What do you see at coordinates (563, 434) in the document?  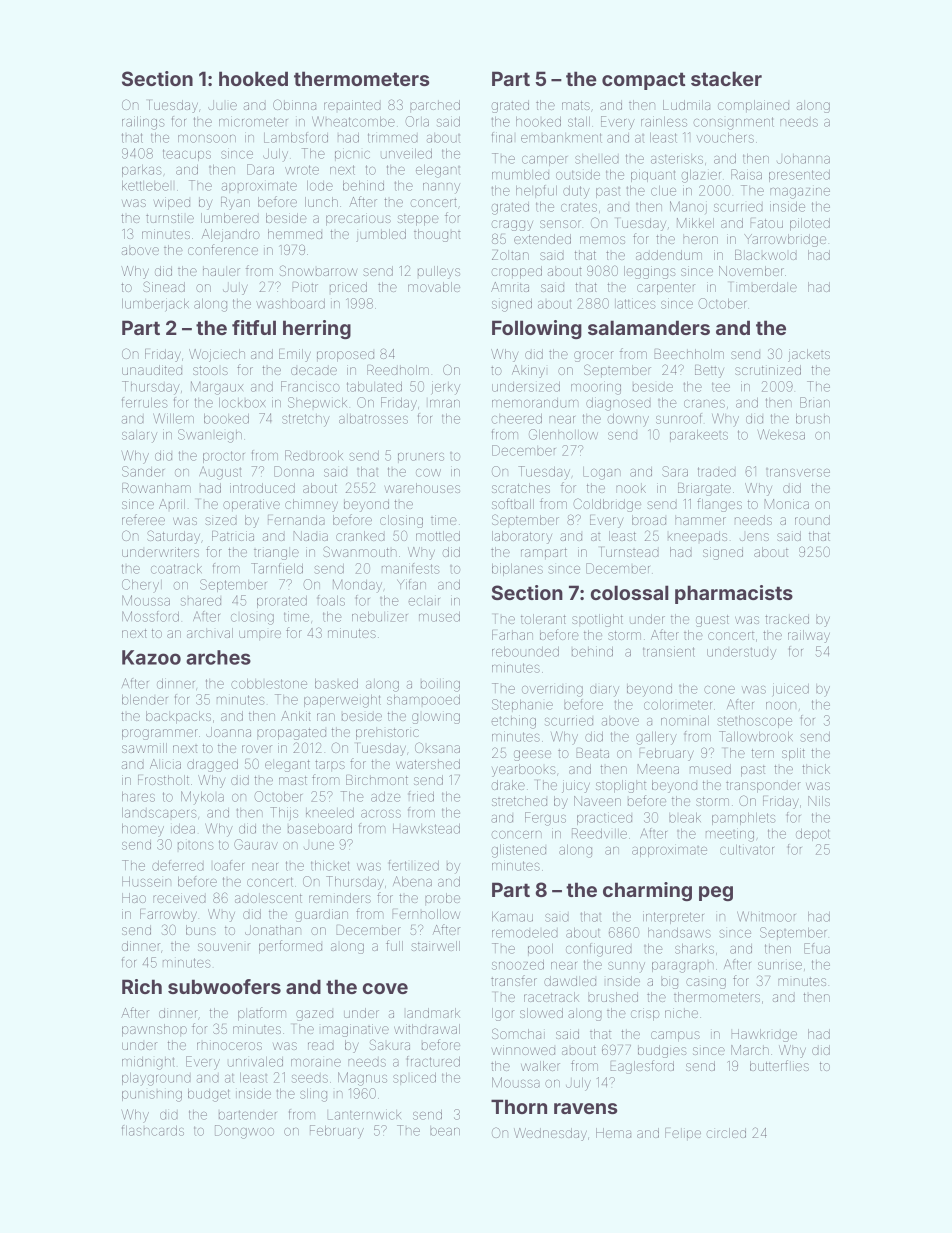 I see `Glenhollow` at bounding box center [563, 434].
